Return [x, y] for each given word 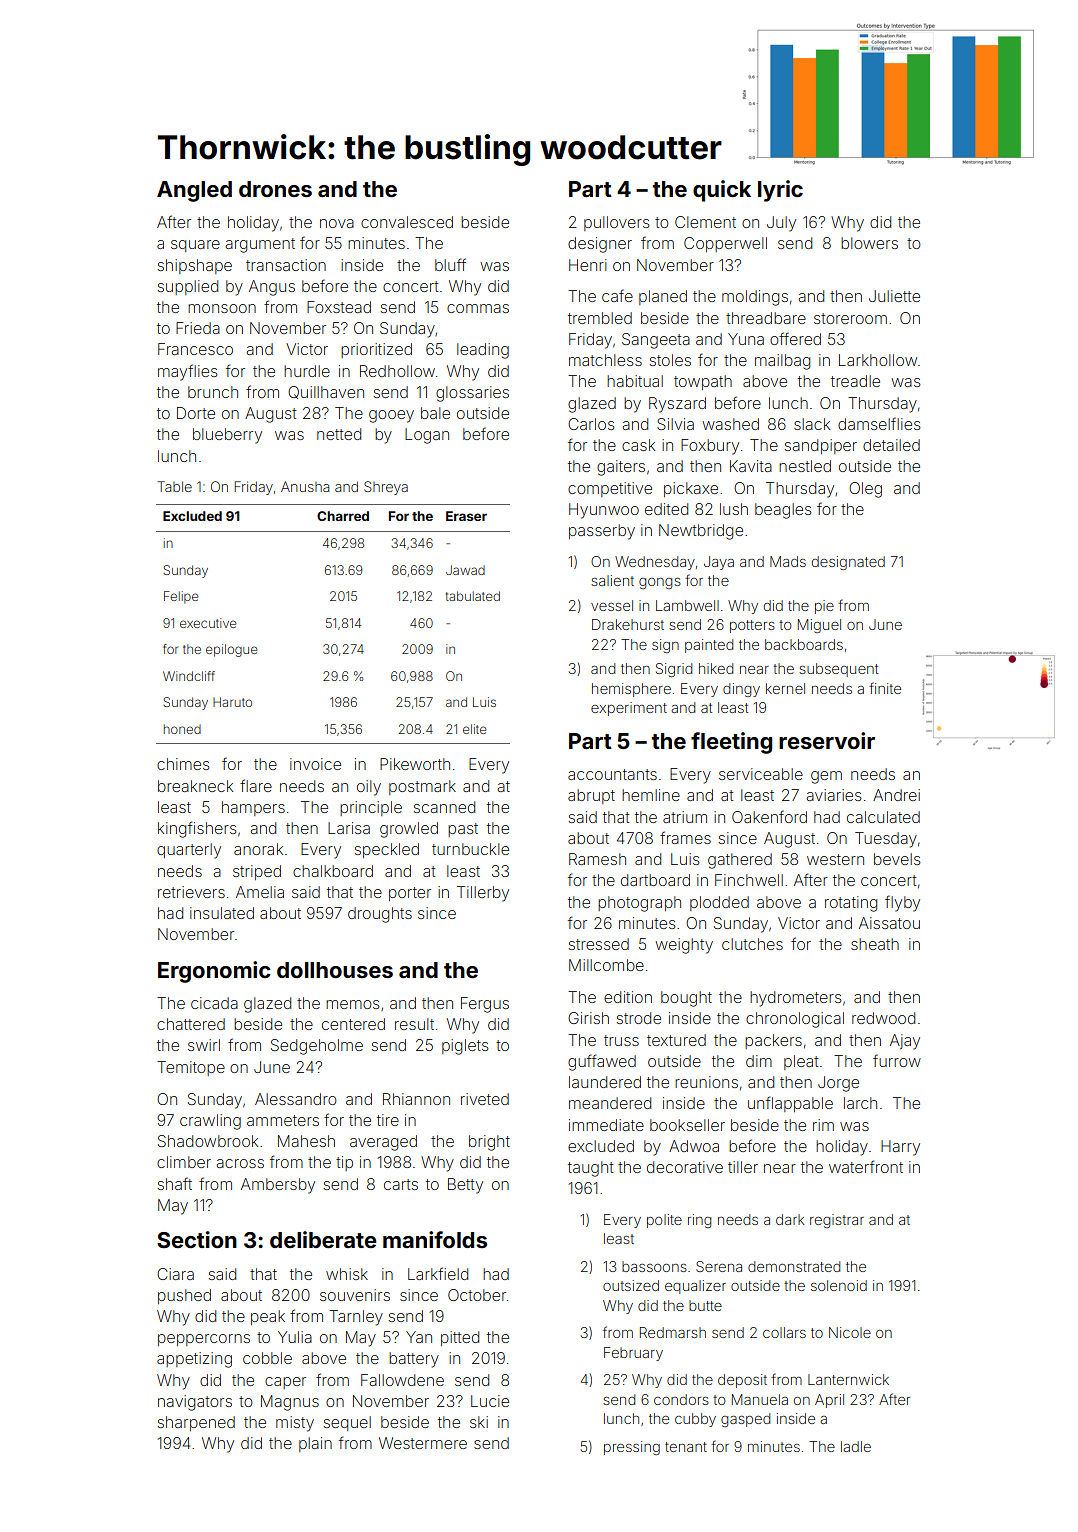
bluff [450, 264]
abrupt [591, 796]
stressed [599, 944]
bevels [897, 859]
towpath [703, 382]
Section [197, 1239]
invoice [315, 764]
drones [275, 189]
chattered [191, 1024]
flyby [902, 903]
